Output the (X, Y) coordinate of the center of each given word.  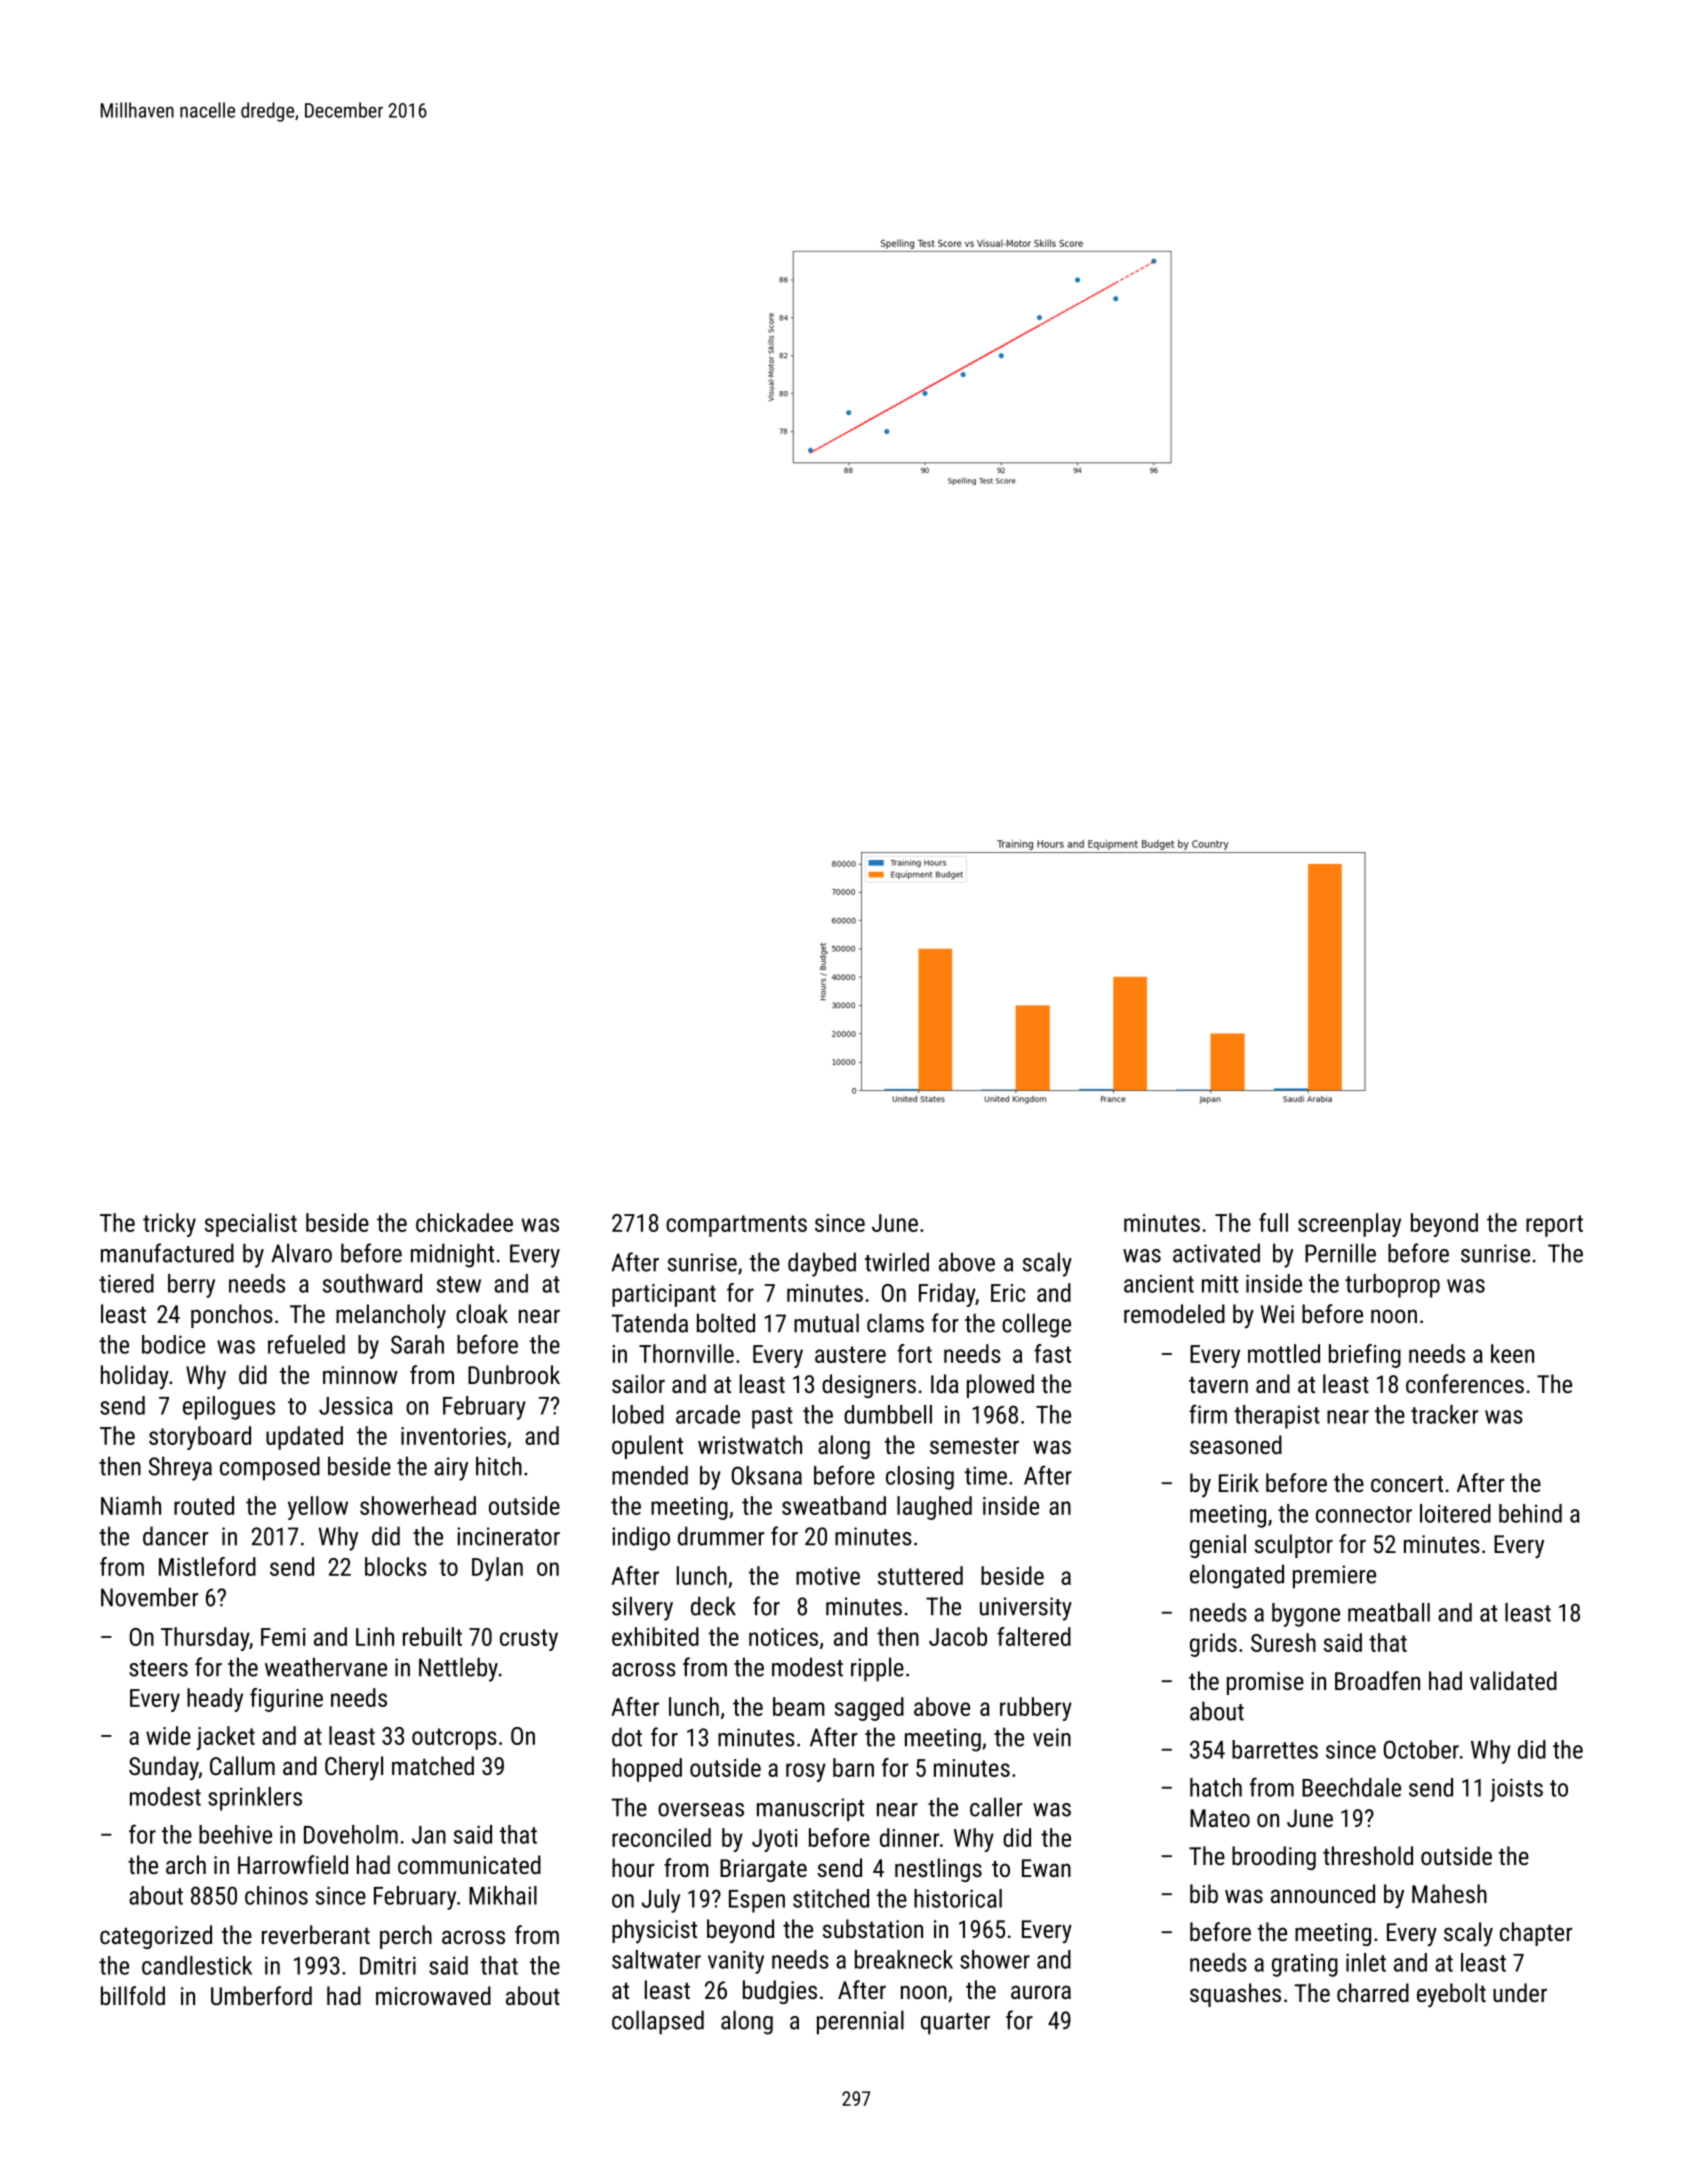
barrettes (1275, 1749)
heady (215, 1700)
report (1554, 1226)
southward (372, 1283)
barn (853, 1767)
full (1273, 1222)
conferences (1465, 1383)
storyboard (200, 1438)
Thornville (686, 1353)
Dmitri (388, 1965)
